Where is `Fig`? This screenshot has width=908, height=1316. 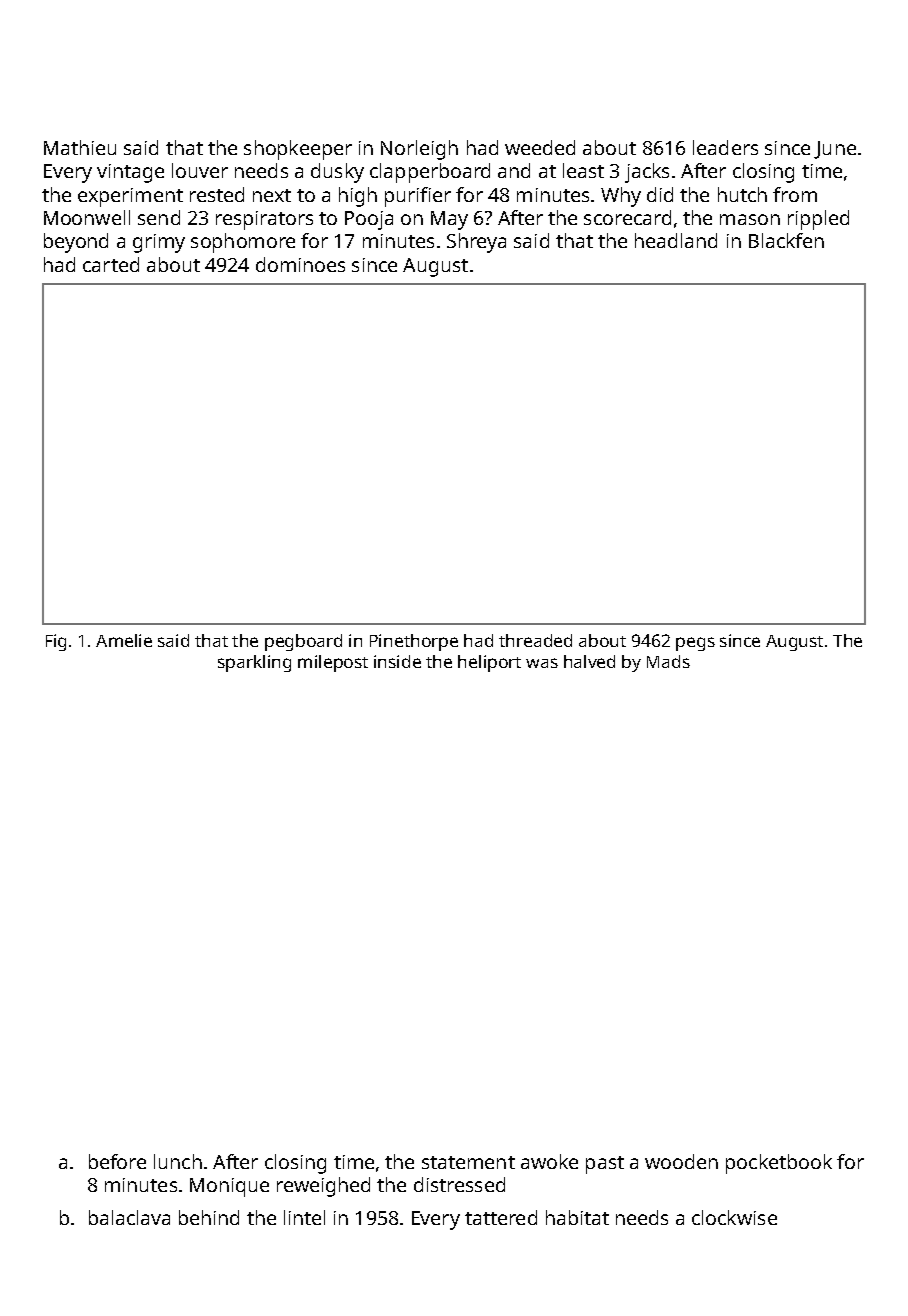
Fig is located at coordinates (56, 642).
